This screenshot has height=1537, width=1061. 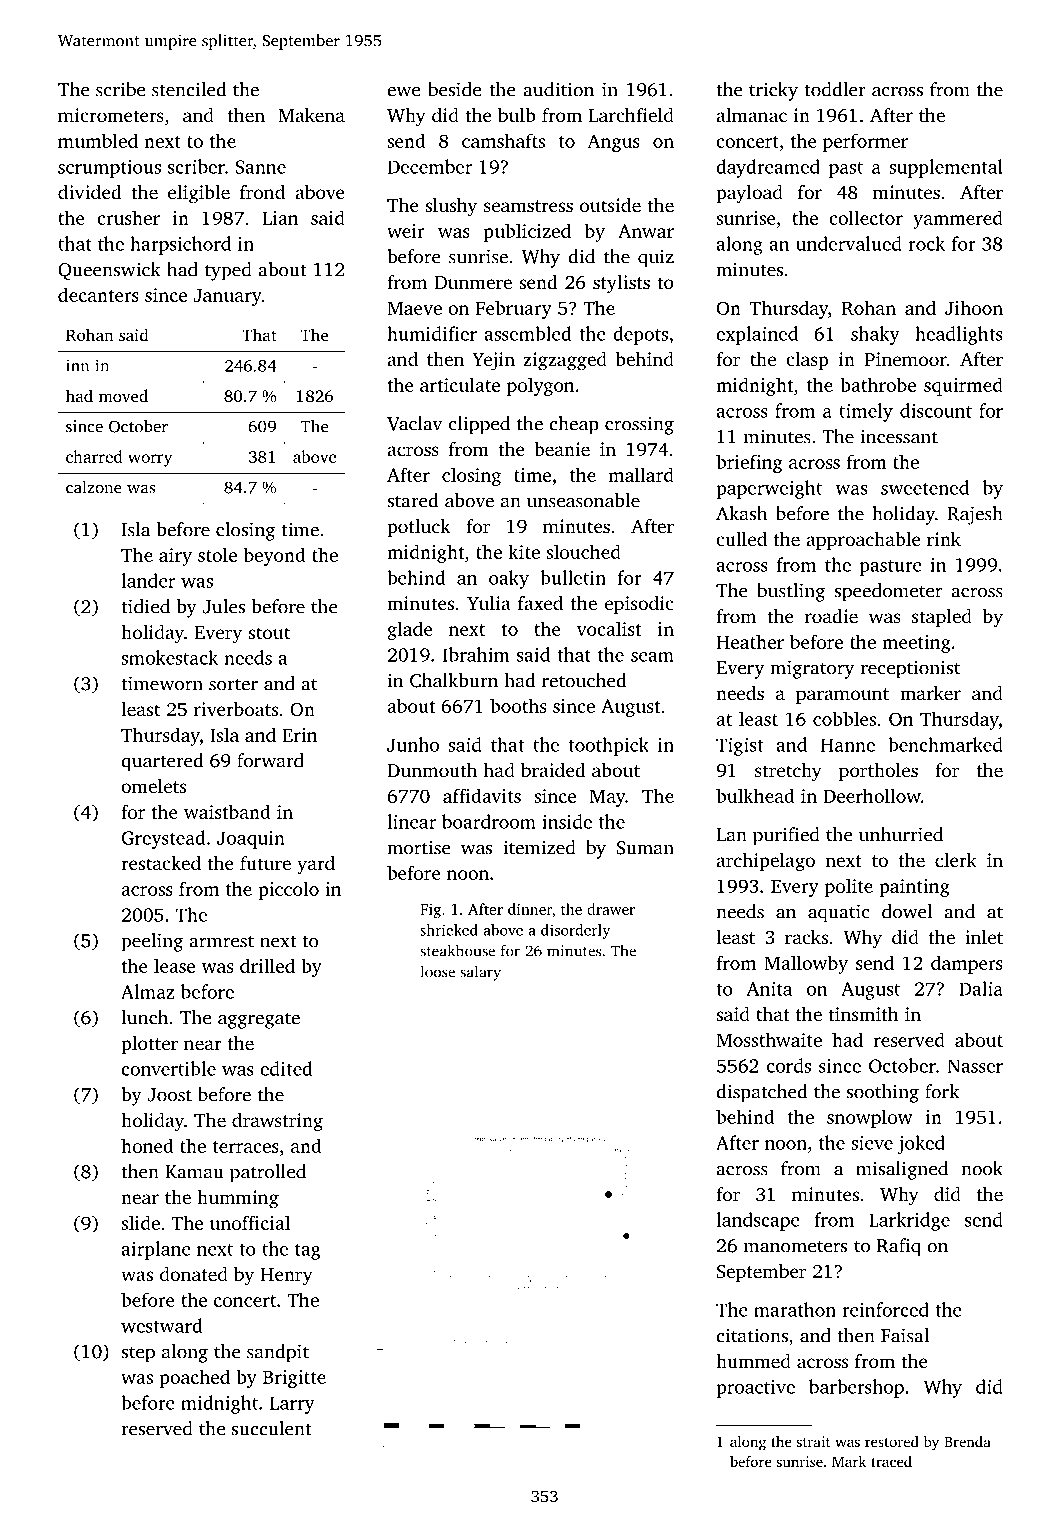 What do you see at coordinates (98, 294) in the screenshot?
I see `decanters` at bounding box center [98, 294].
